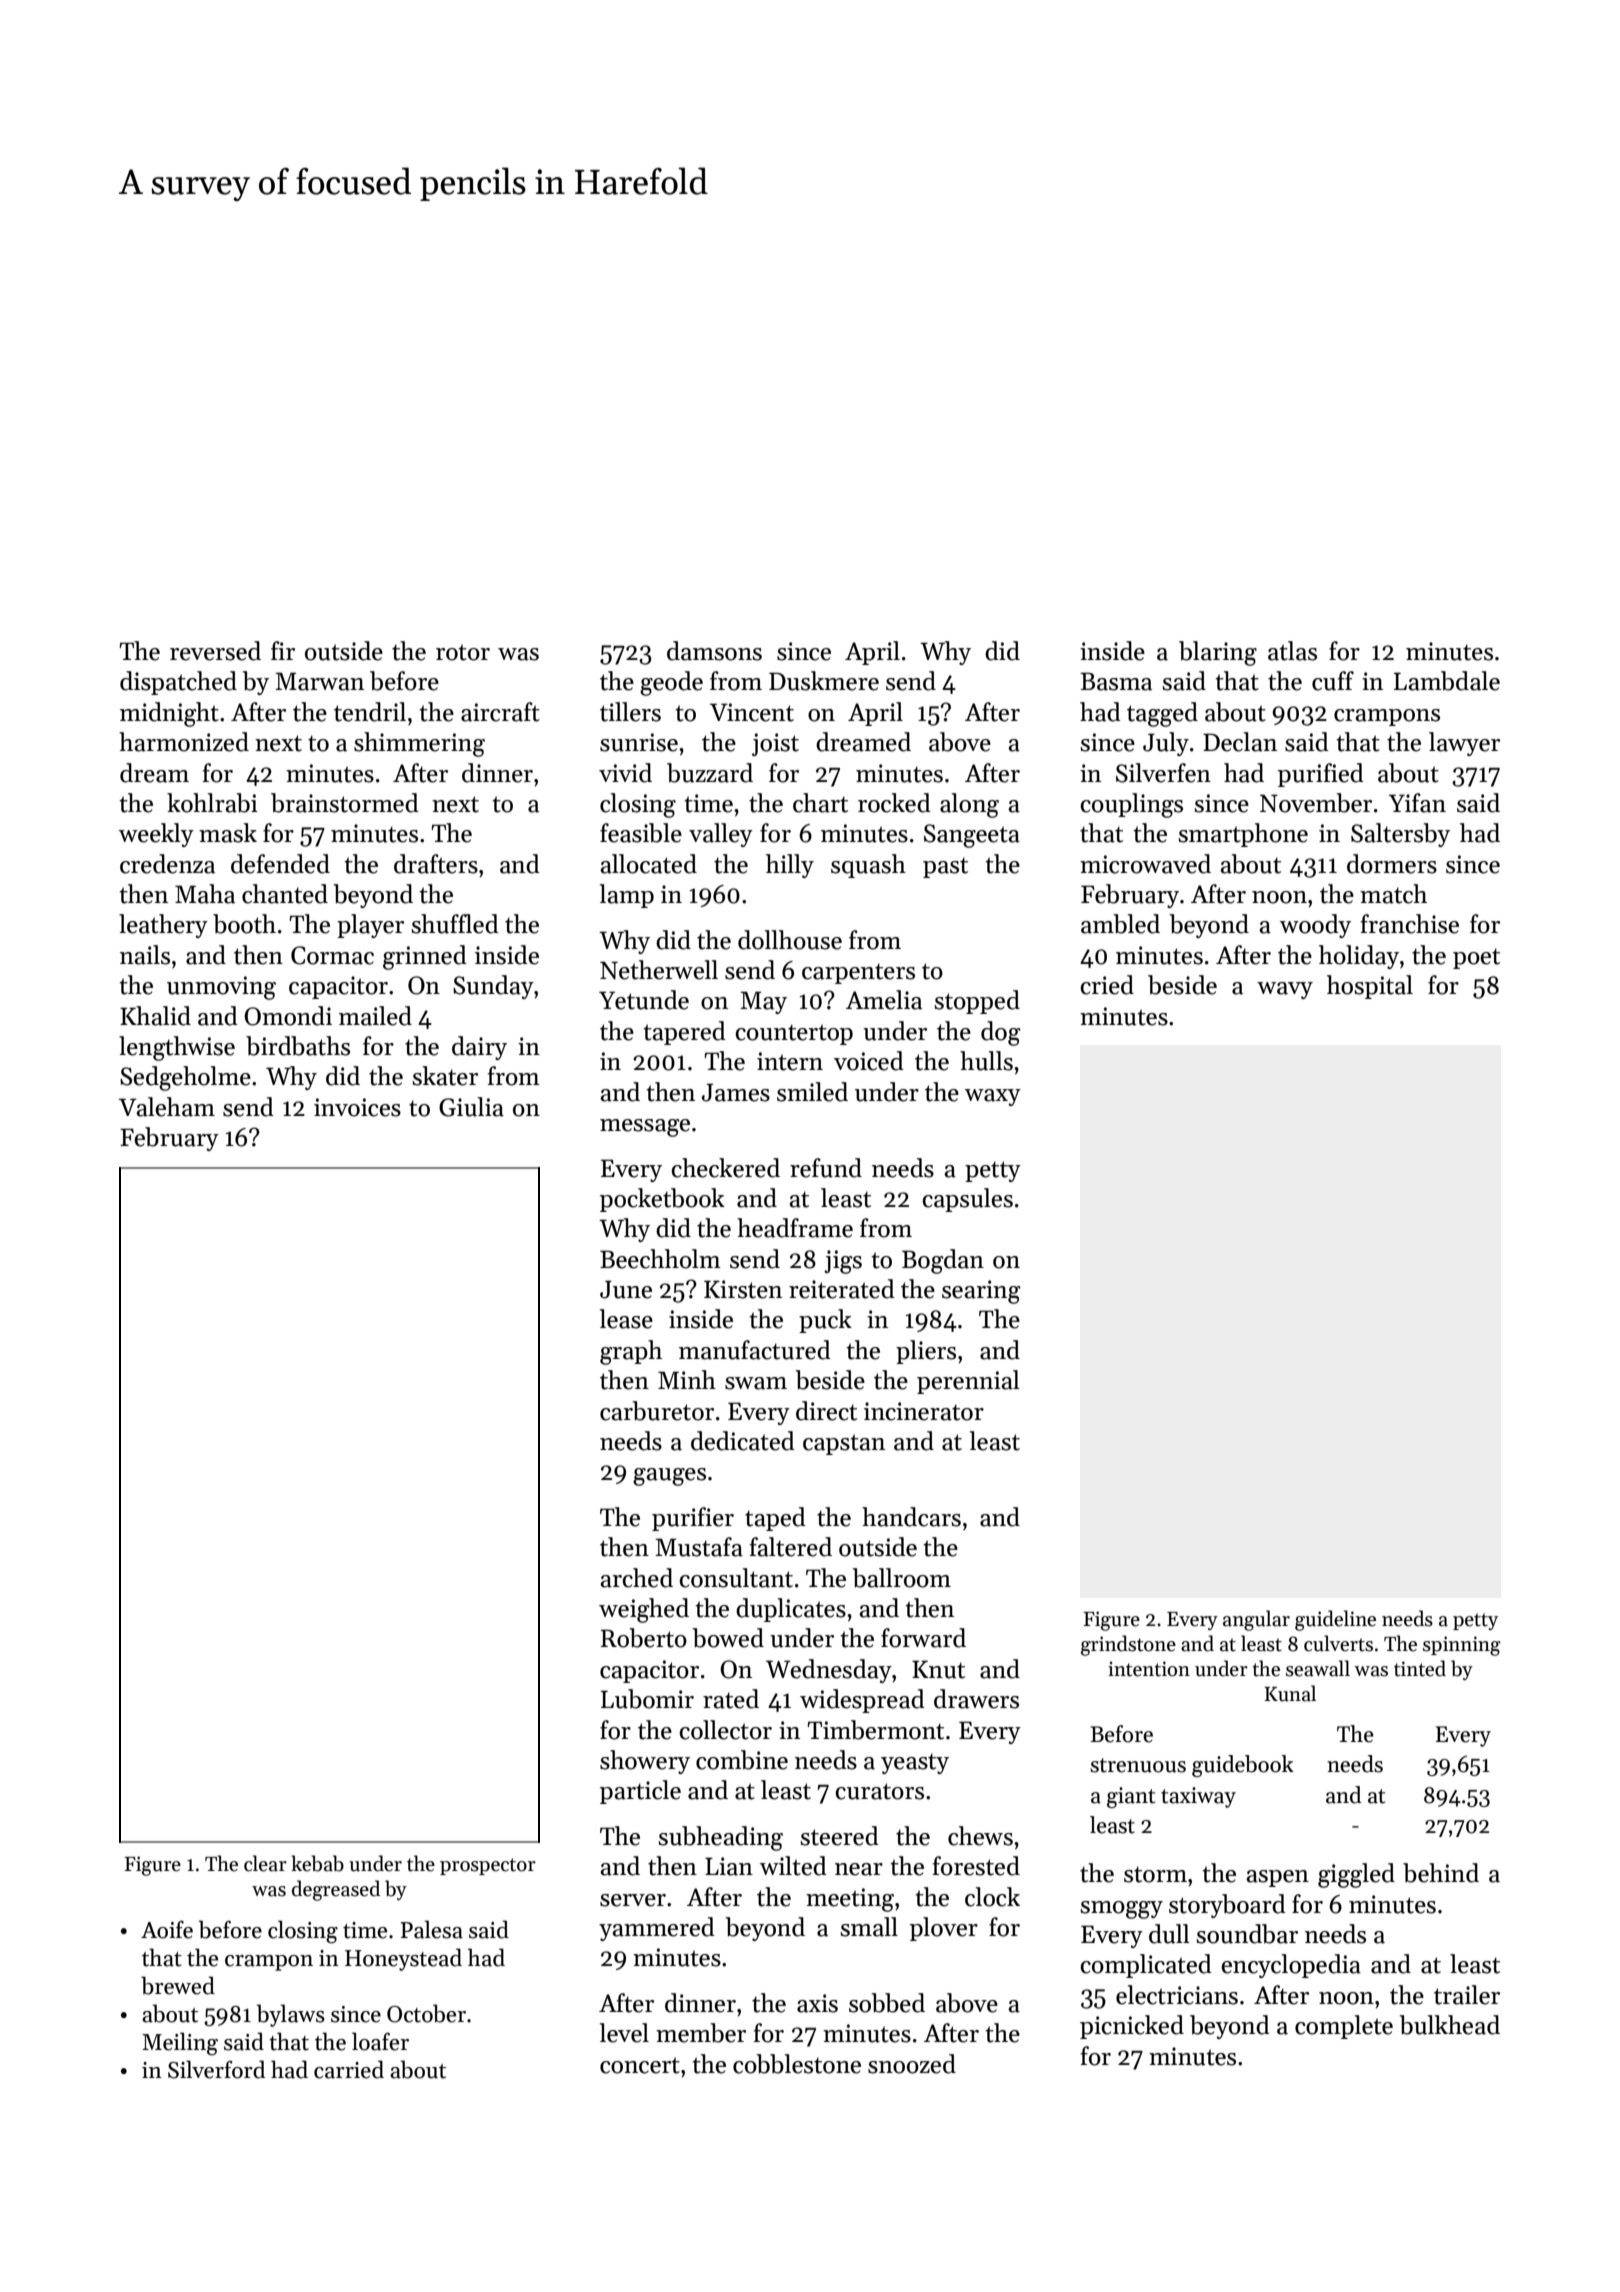  What do you see at coordinates (645, 1762) in the screenshot?
I see `showery` at bounding box center [645, 1762].
